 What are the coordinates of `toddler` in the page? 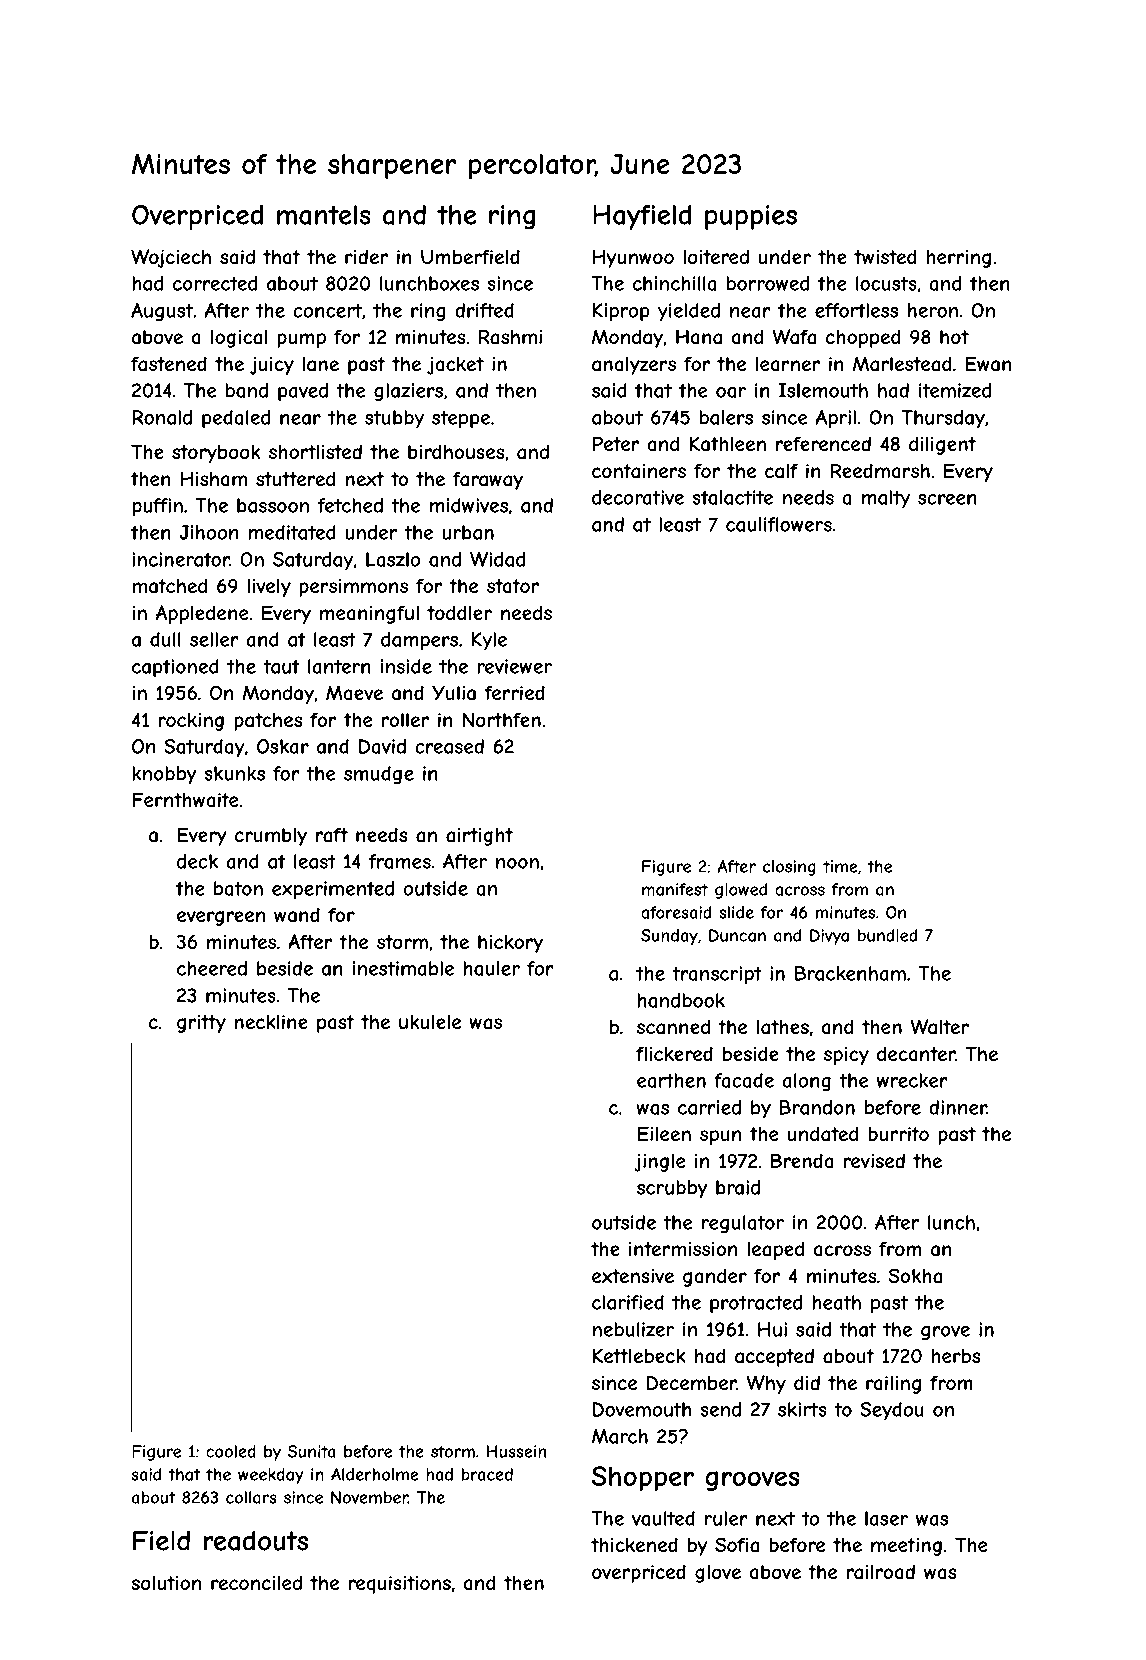 It's located at (459, 612).
